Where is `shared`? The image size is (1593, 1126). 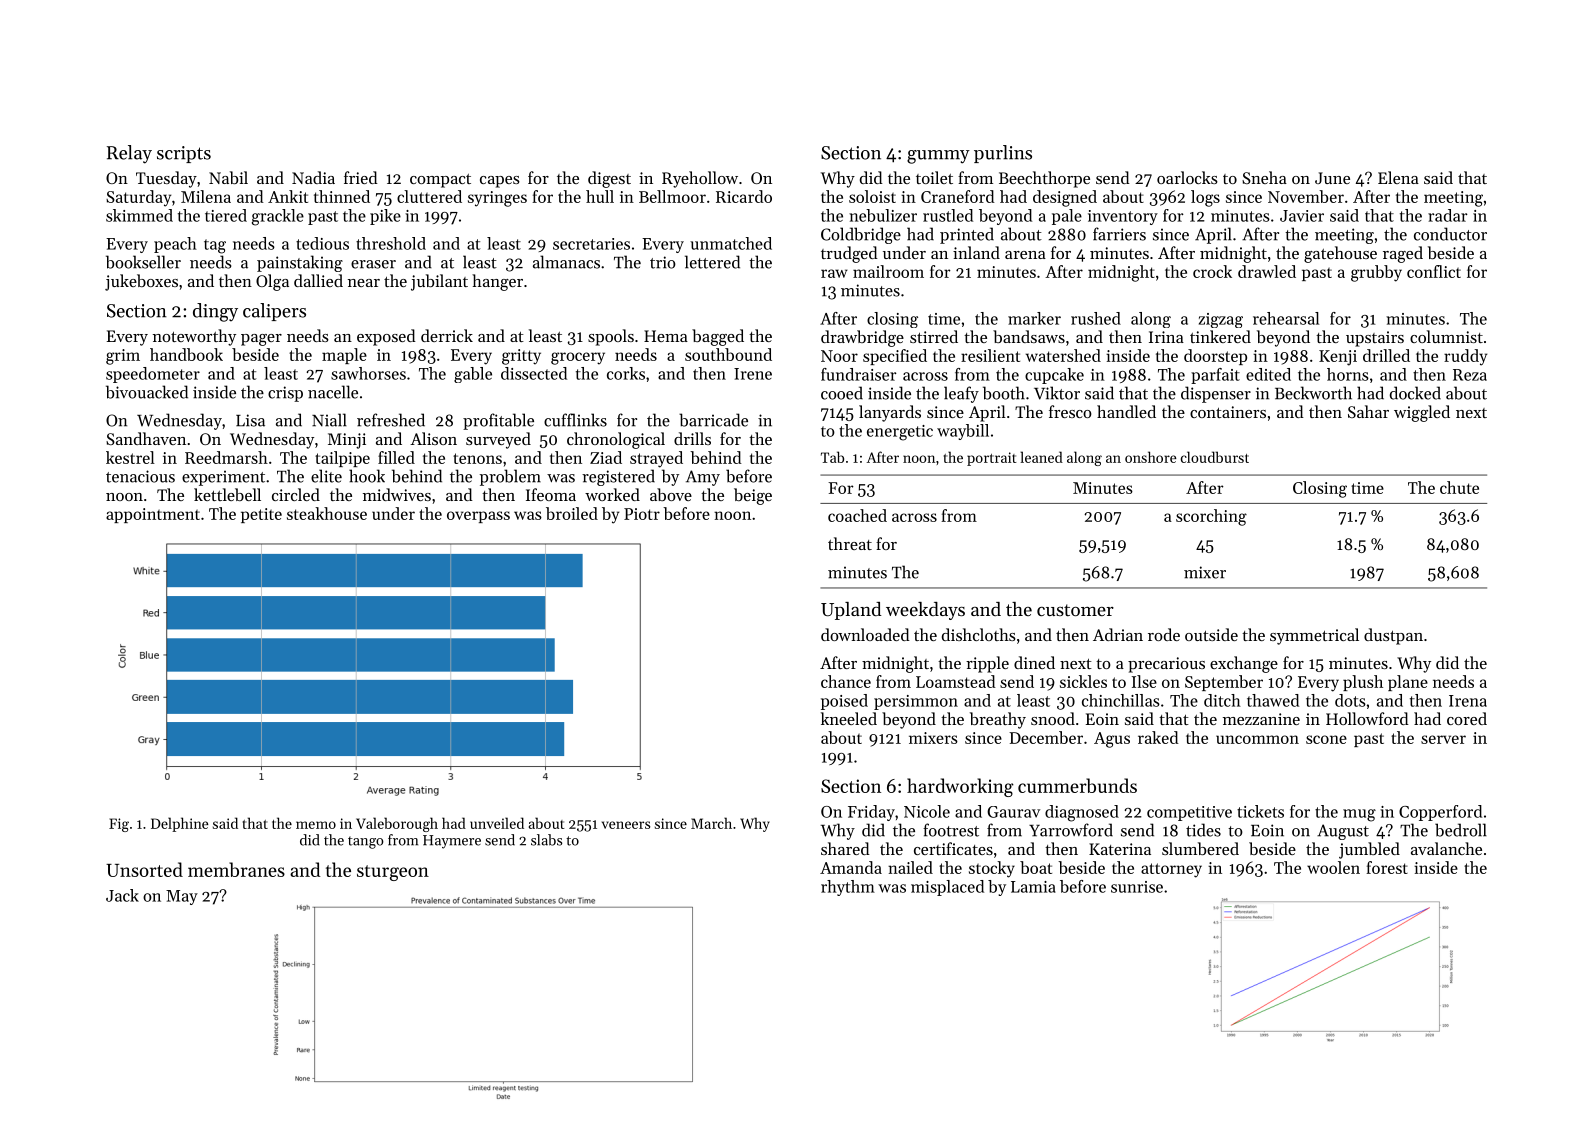
shared is located at coordinates (845, 848).
